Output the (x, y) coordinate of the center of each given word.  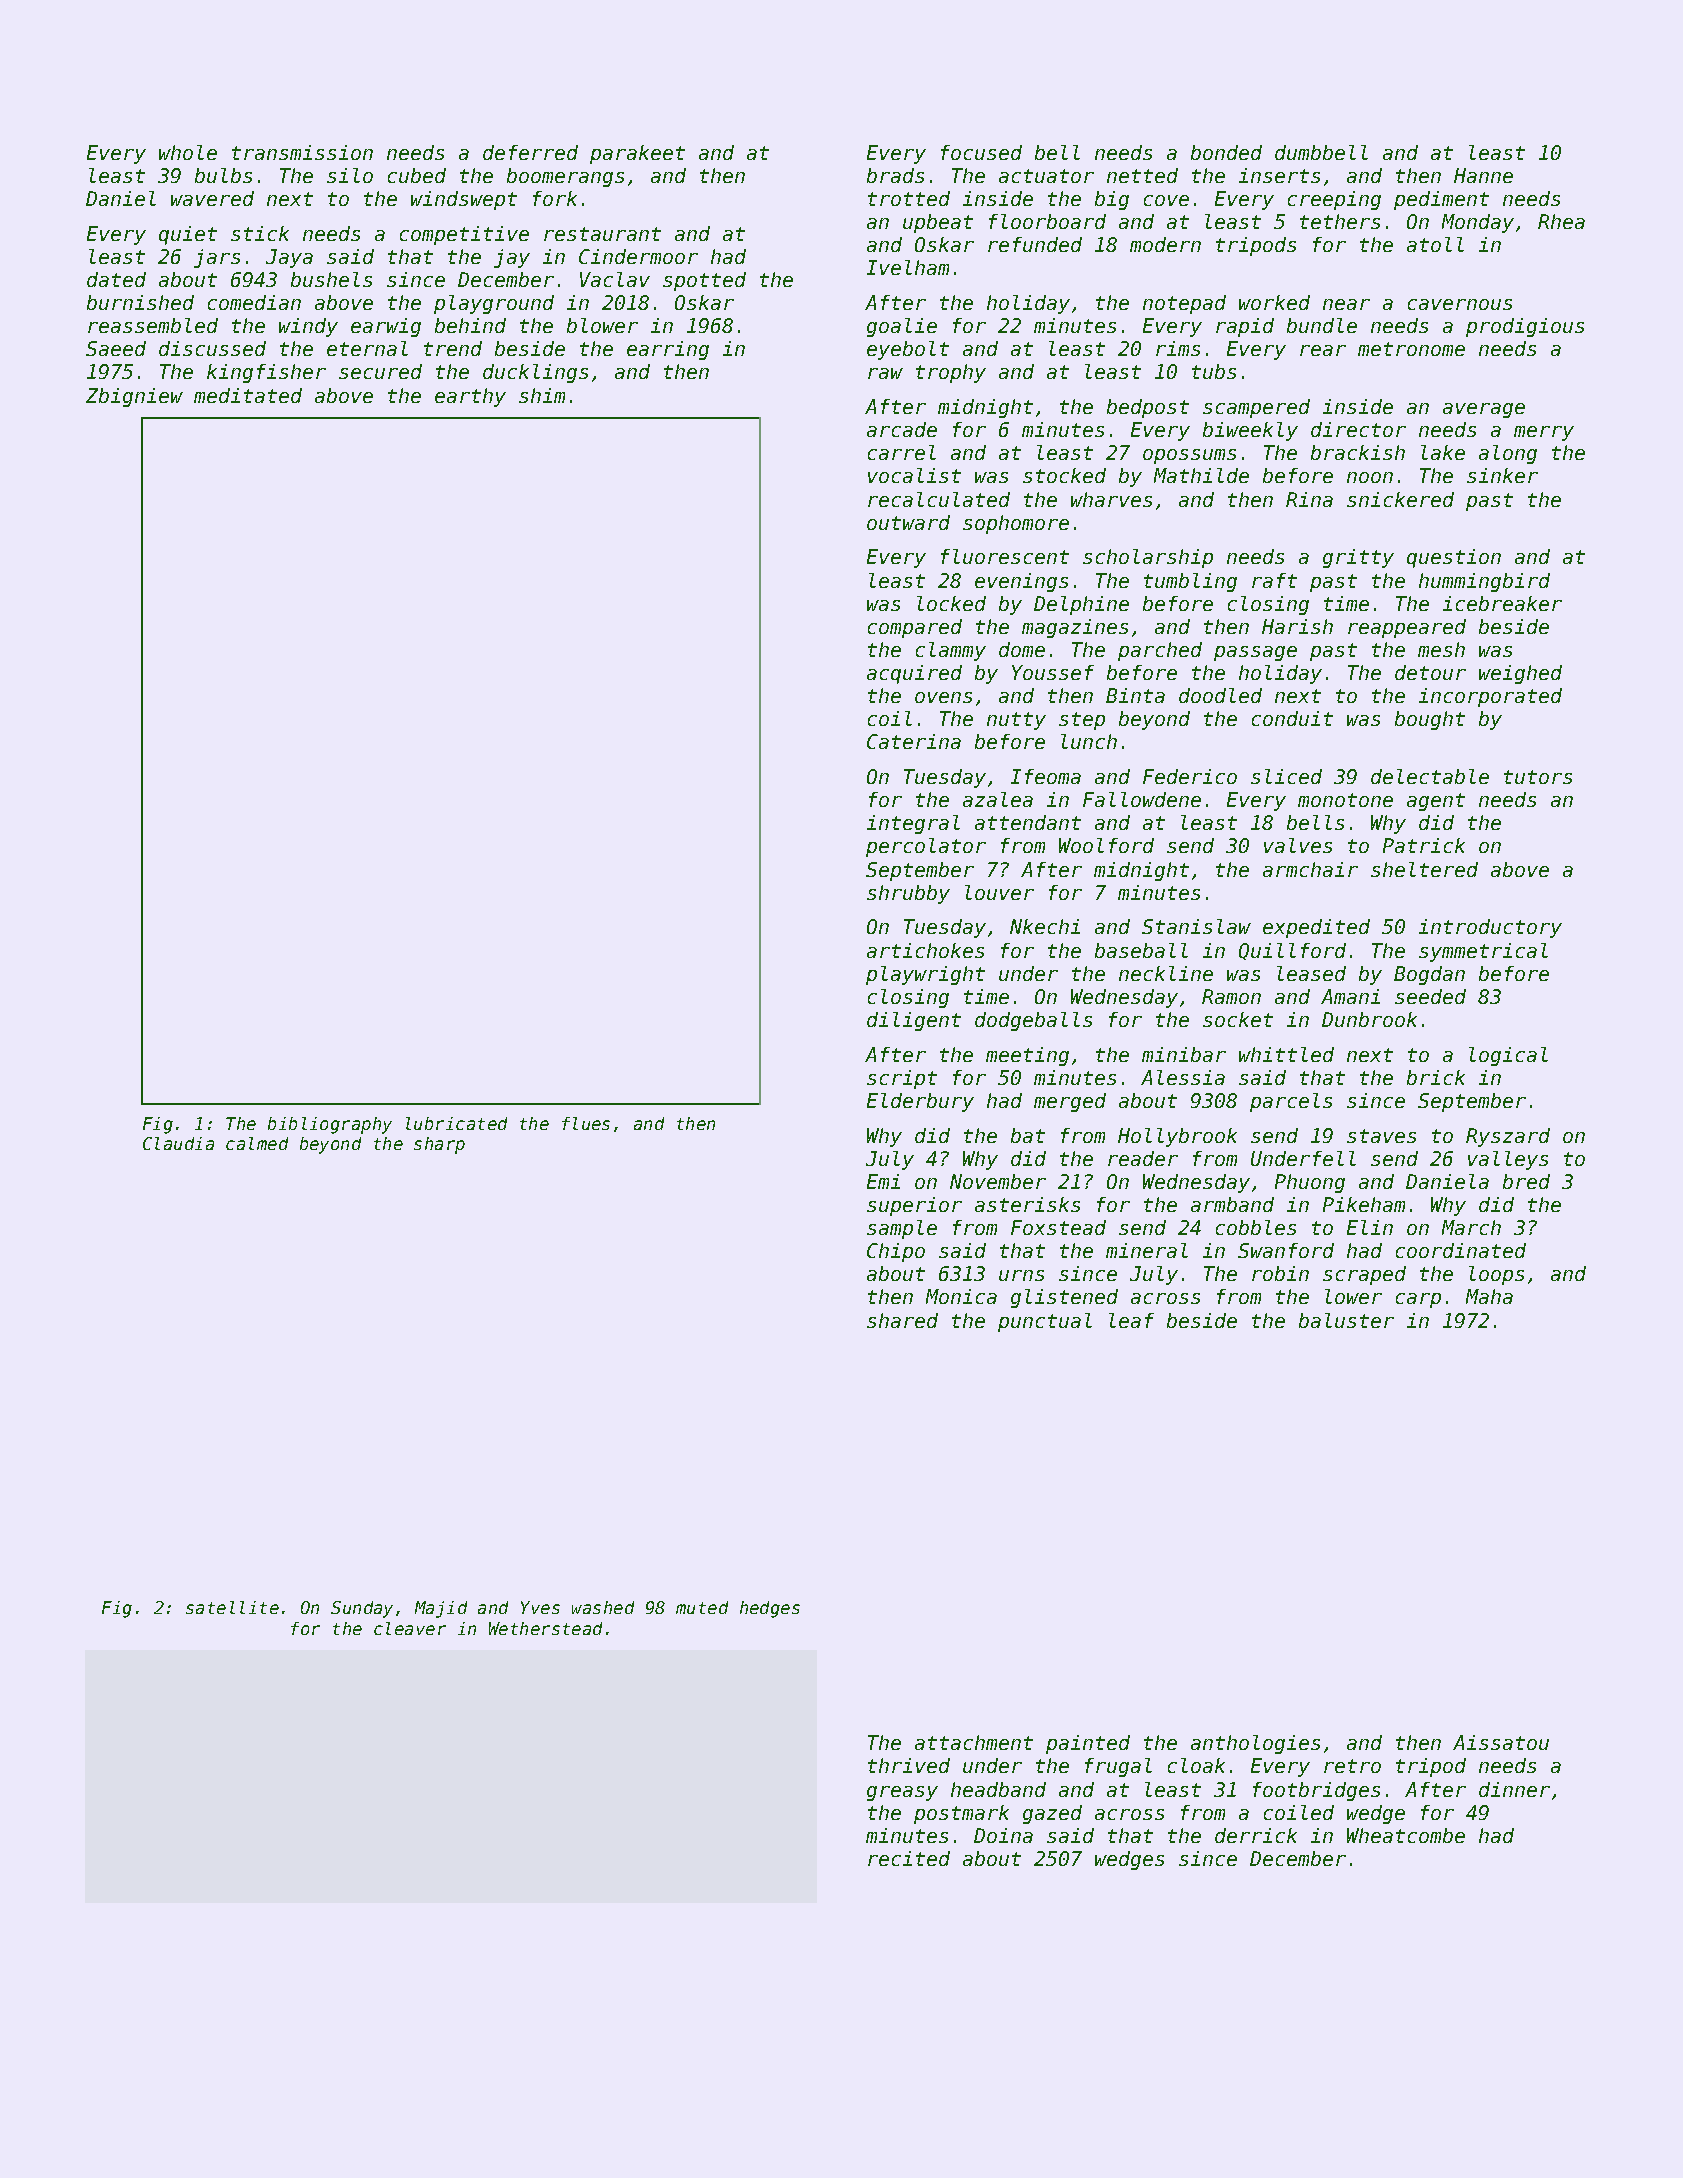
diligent (914, 1021)
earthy (470, 397)
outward (908, 522)
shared (902, 1320)
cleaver (410, 1628)
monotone (1345, 800)
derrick (1256, 1835)
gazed (1052, 1814)
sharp (439, 1145)
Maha (1489, 1296)
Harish (1297, 626)
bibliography (330, 1125)
